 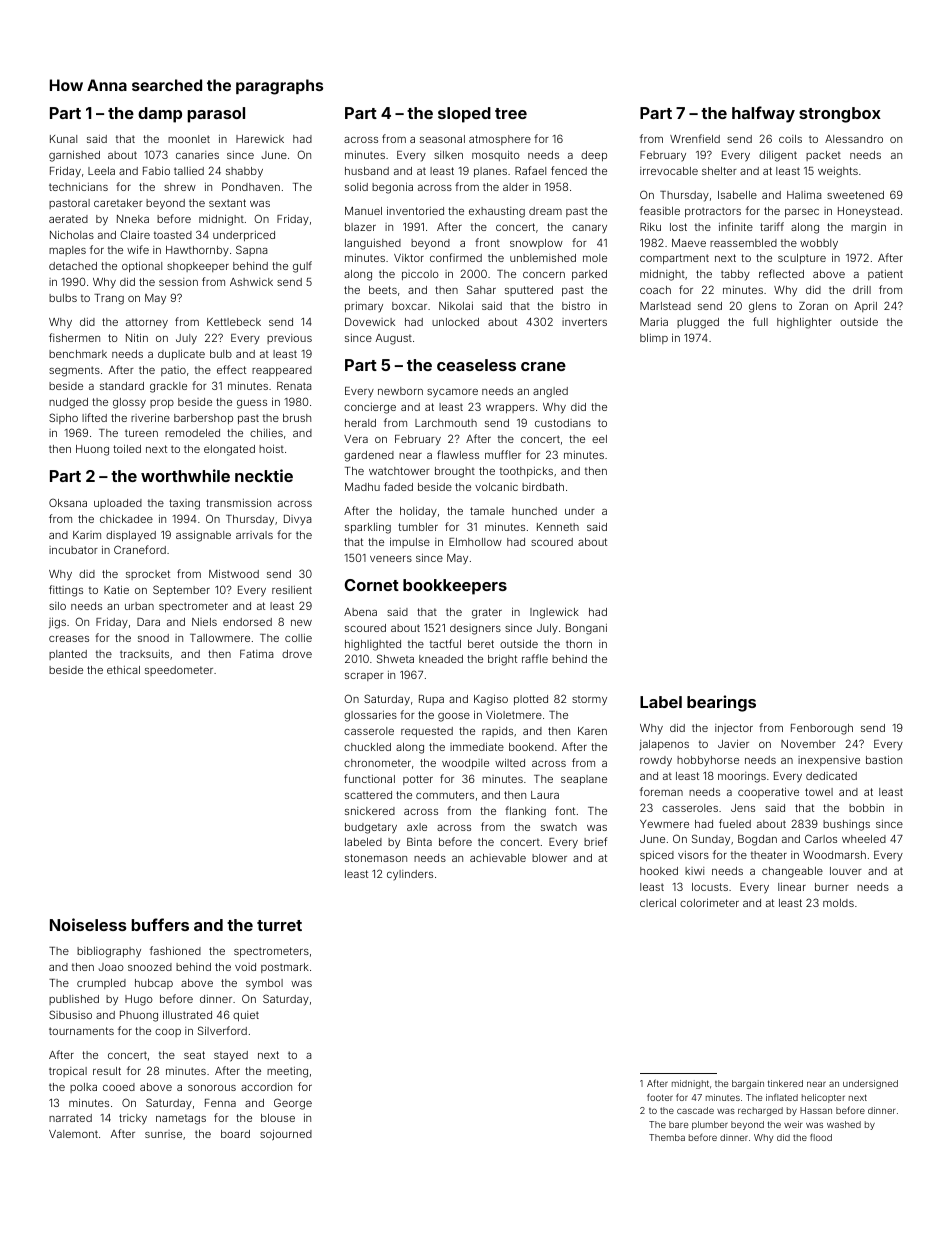 I want to click on Valemont, so click(x=73, y=1134).
